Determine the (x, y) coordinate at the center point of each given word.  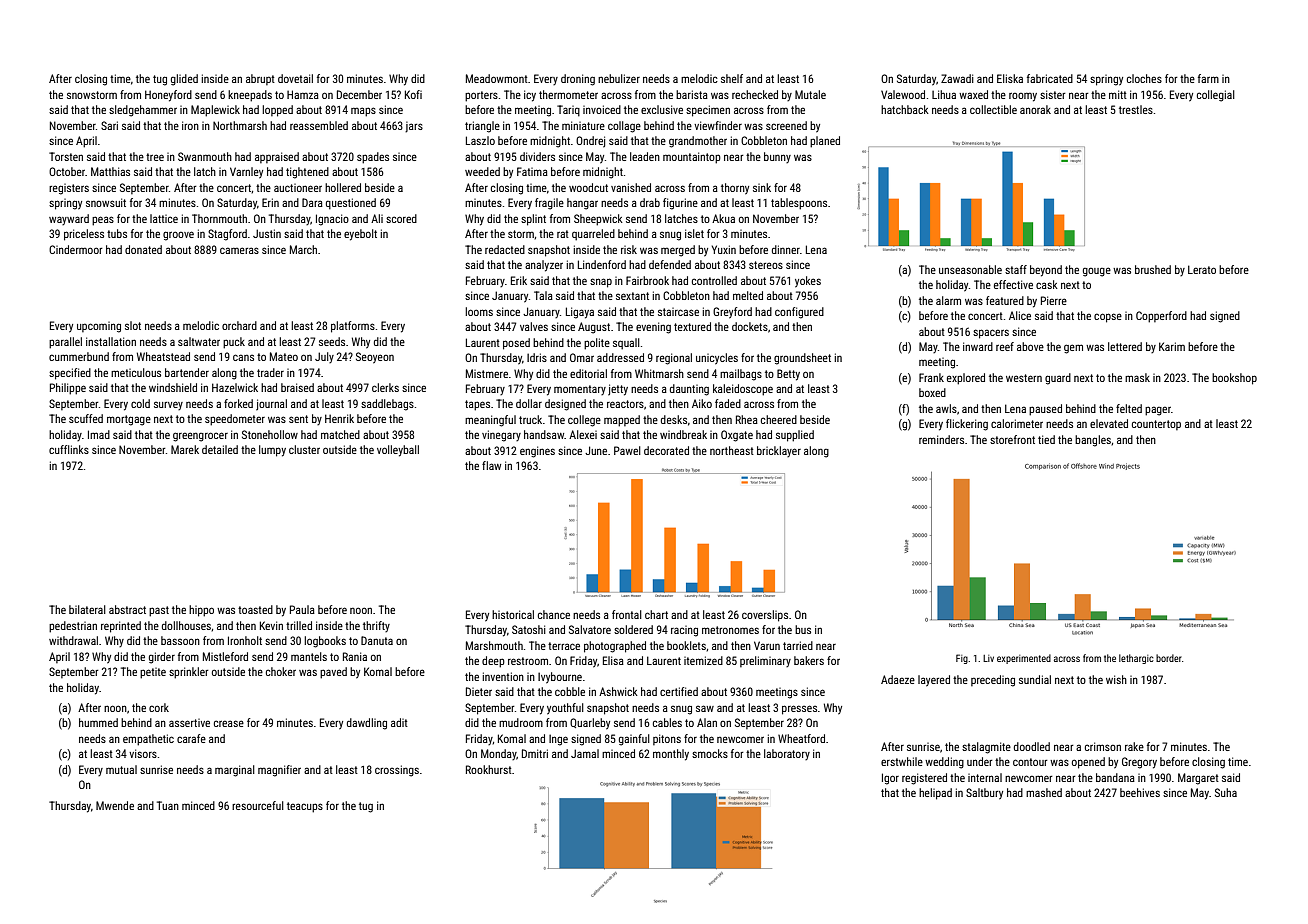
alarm (948, 300)
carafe (191, 738)
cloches (1144, 78)
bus (803, 629)
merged (678, 251)
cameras (239, 250)
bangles (1093, 441)
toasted (255, 609)
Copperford (1161, 317)
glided (184, 80)
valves (534, 326)
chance (554, 614)
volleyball (398, 451)
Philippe (68, 389)
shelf (732, 78)
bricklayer (779, 451)
